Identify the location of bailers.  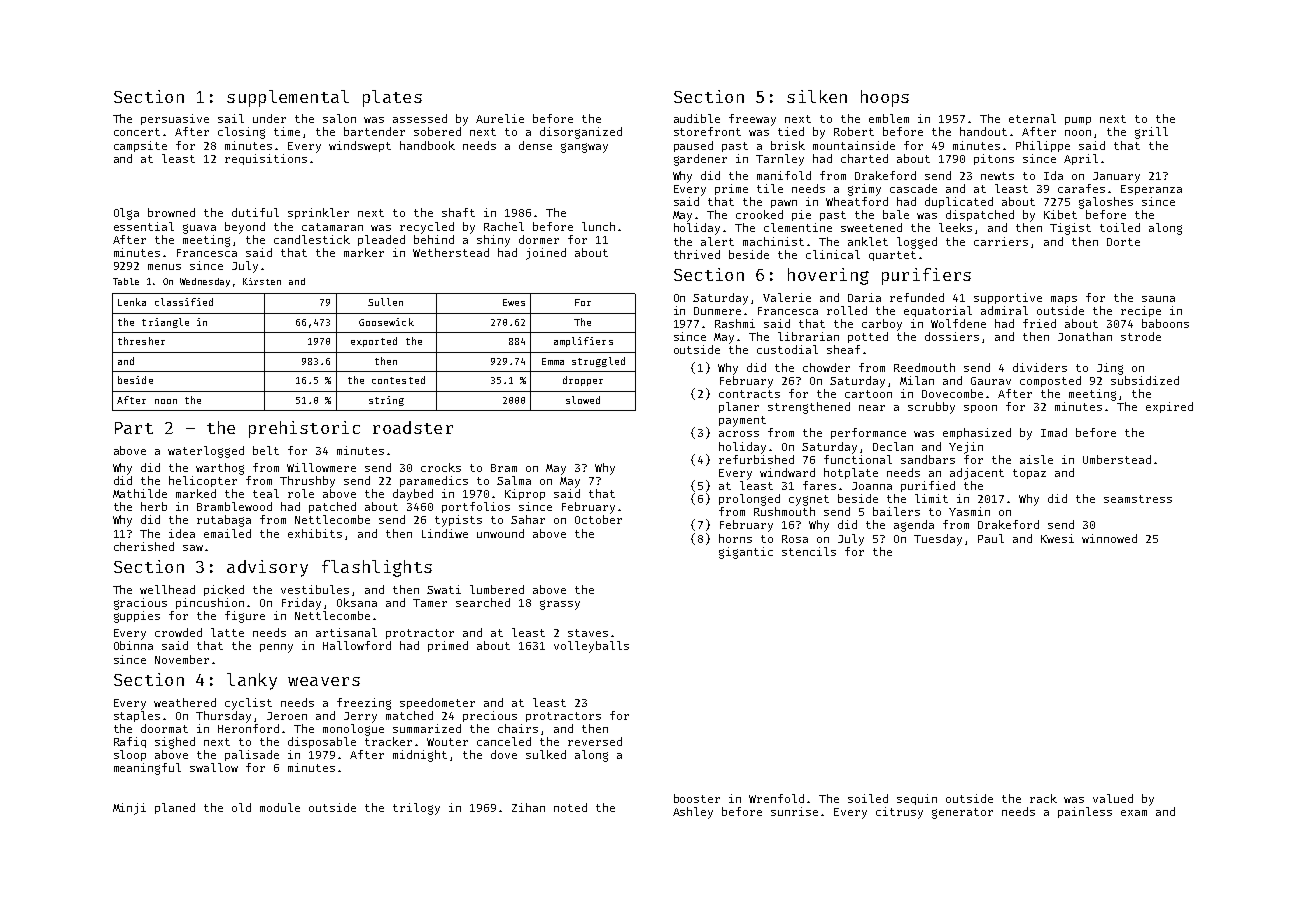
(896, 511).
